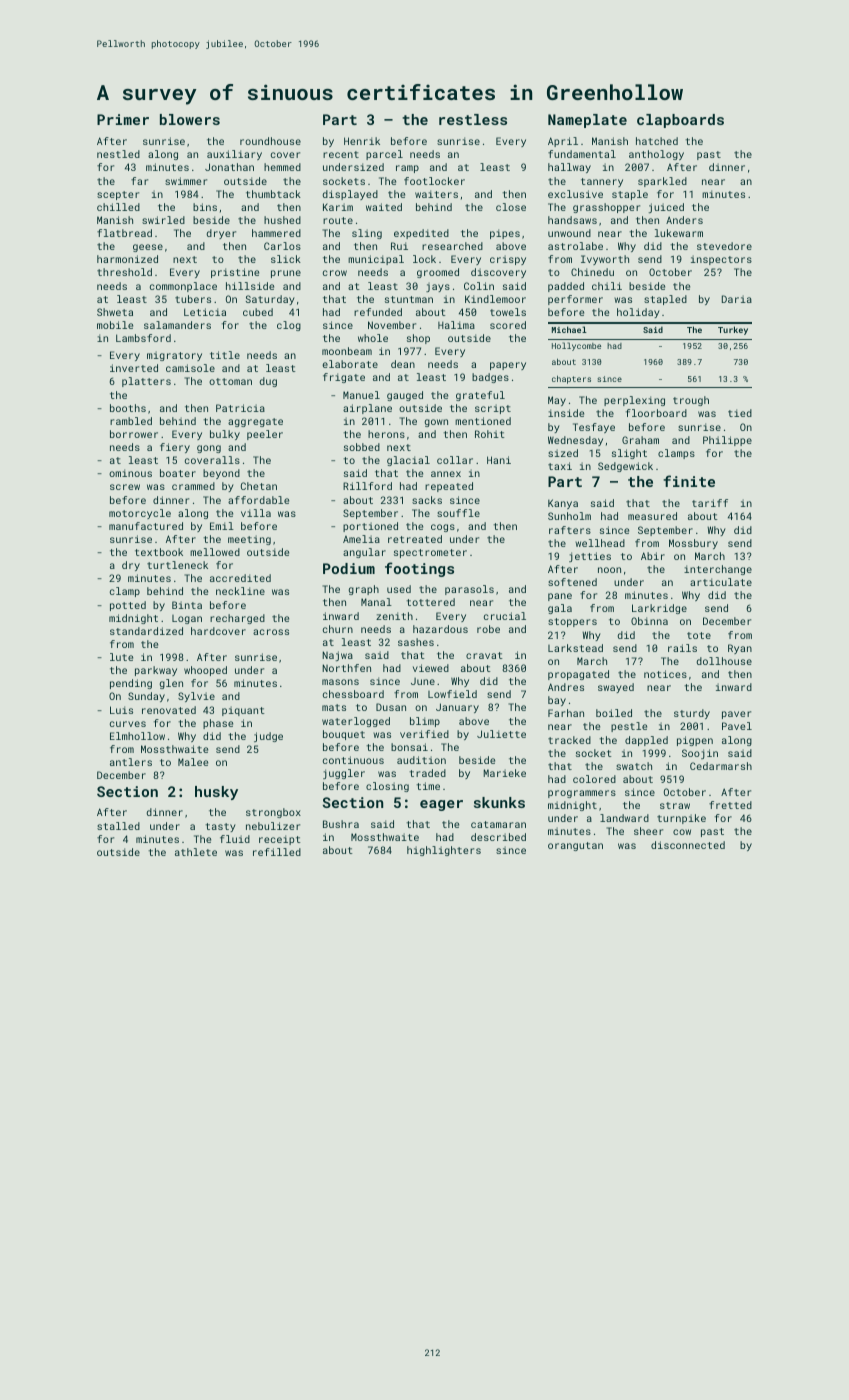 This image has width=849, height=1400. What do you see at coordinates (163, 220) in the image?
I see `swirled` at bounding box center [163, 220].
